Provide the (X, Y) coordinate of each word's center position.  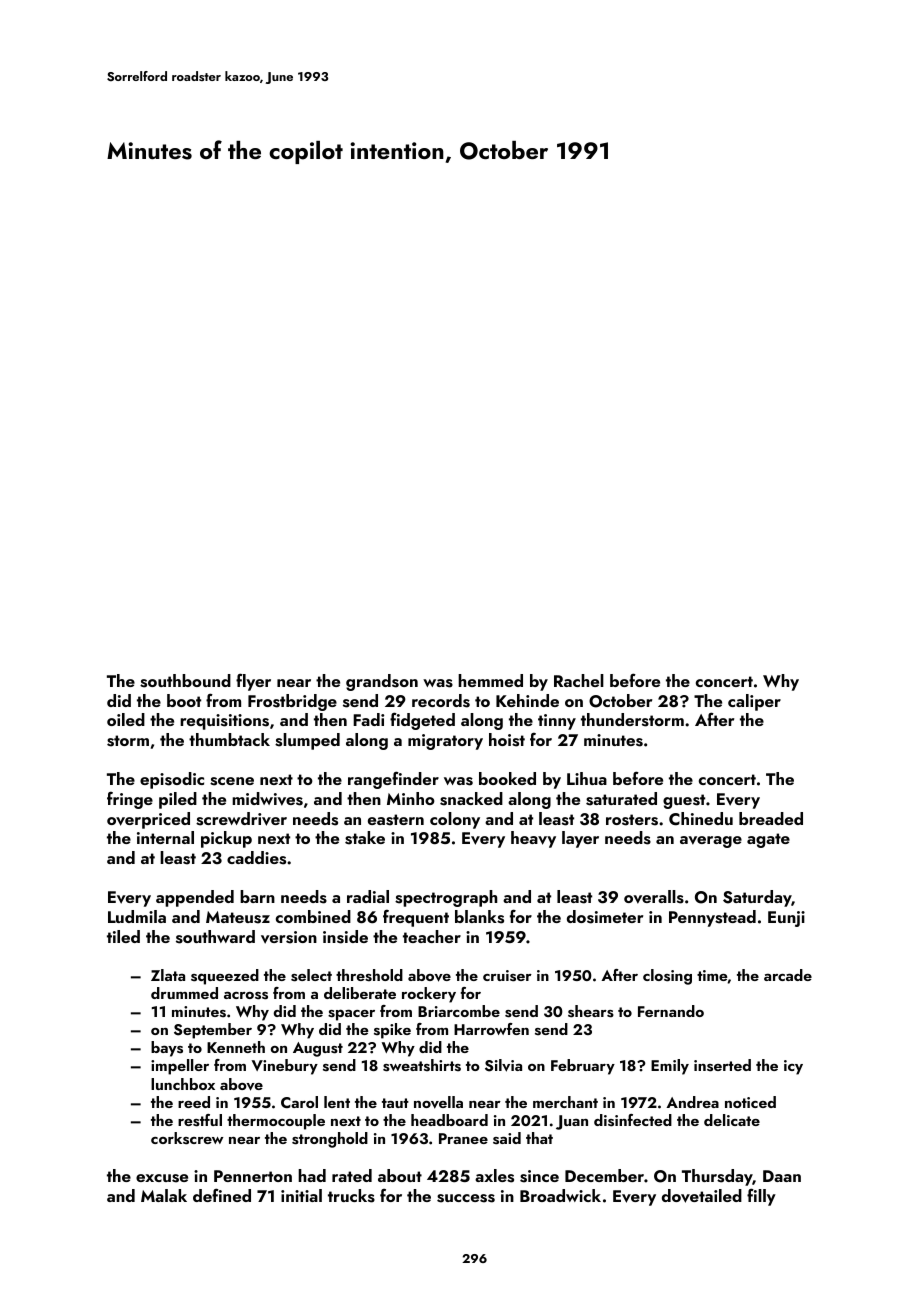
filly (761, 1197)
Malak (164, 1195)
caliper (754, 702)
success (466, 1198)
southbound (185, 681)
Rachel (579, 680)
